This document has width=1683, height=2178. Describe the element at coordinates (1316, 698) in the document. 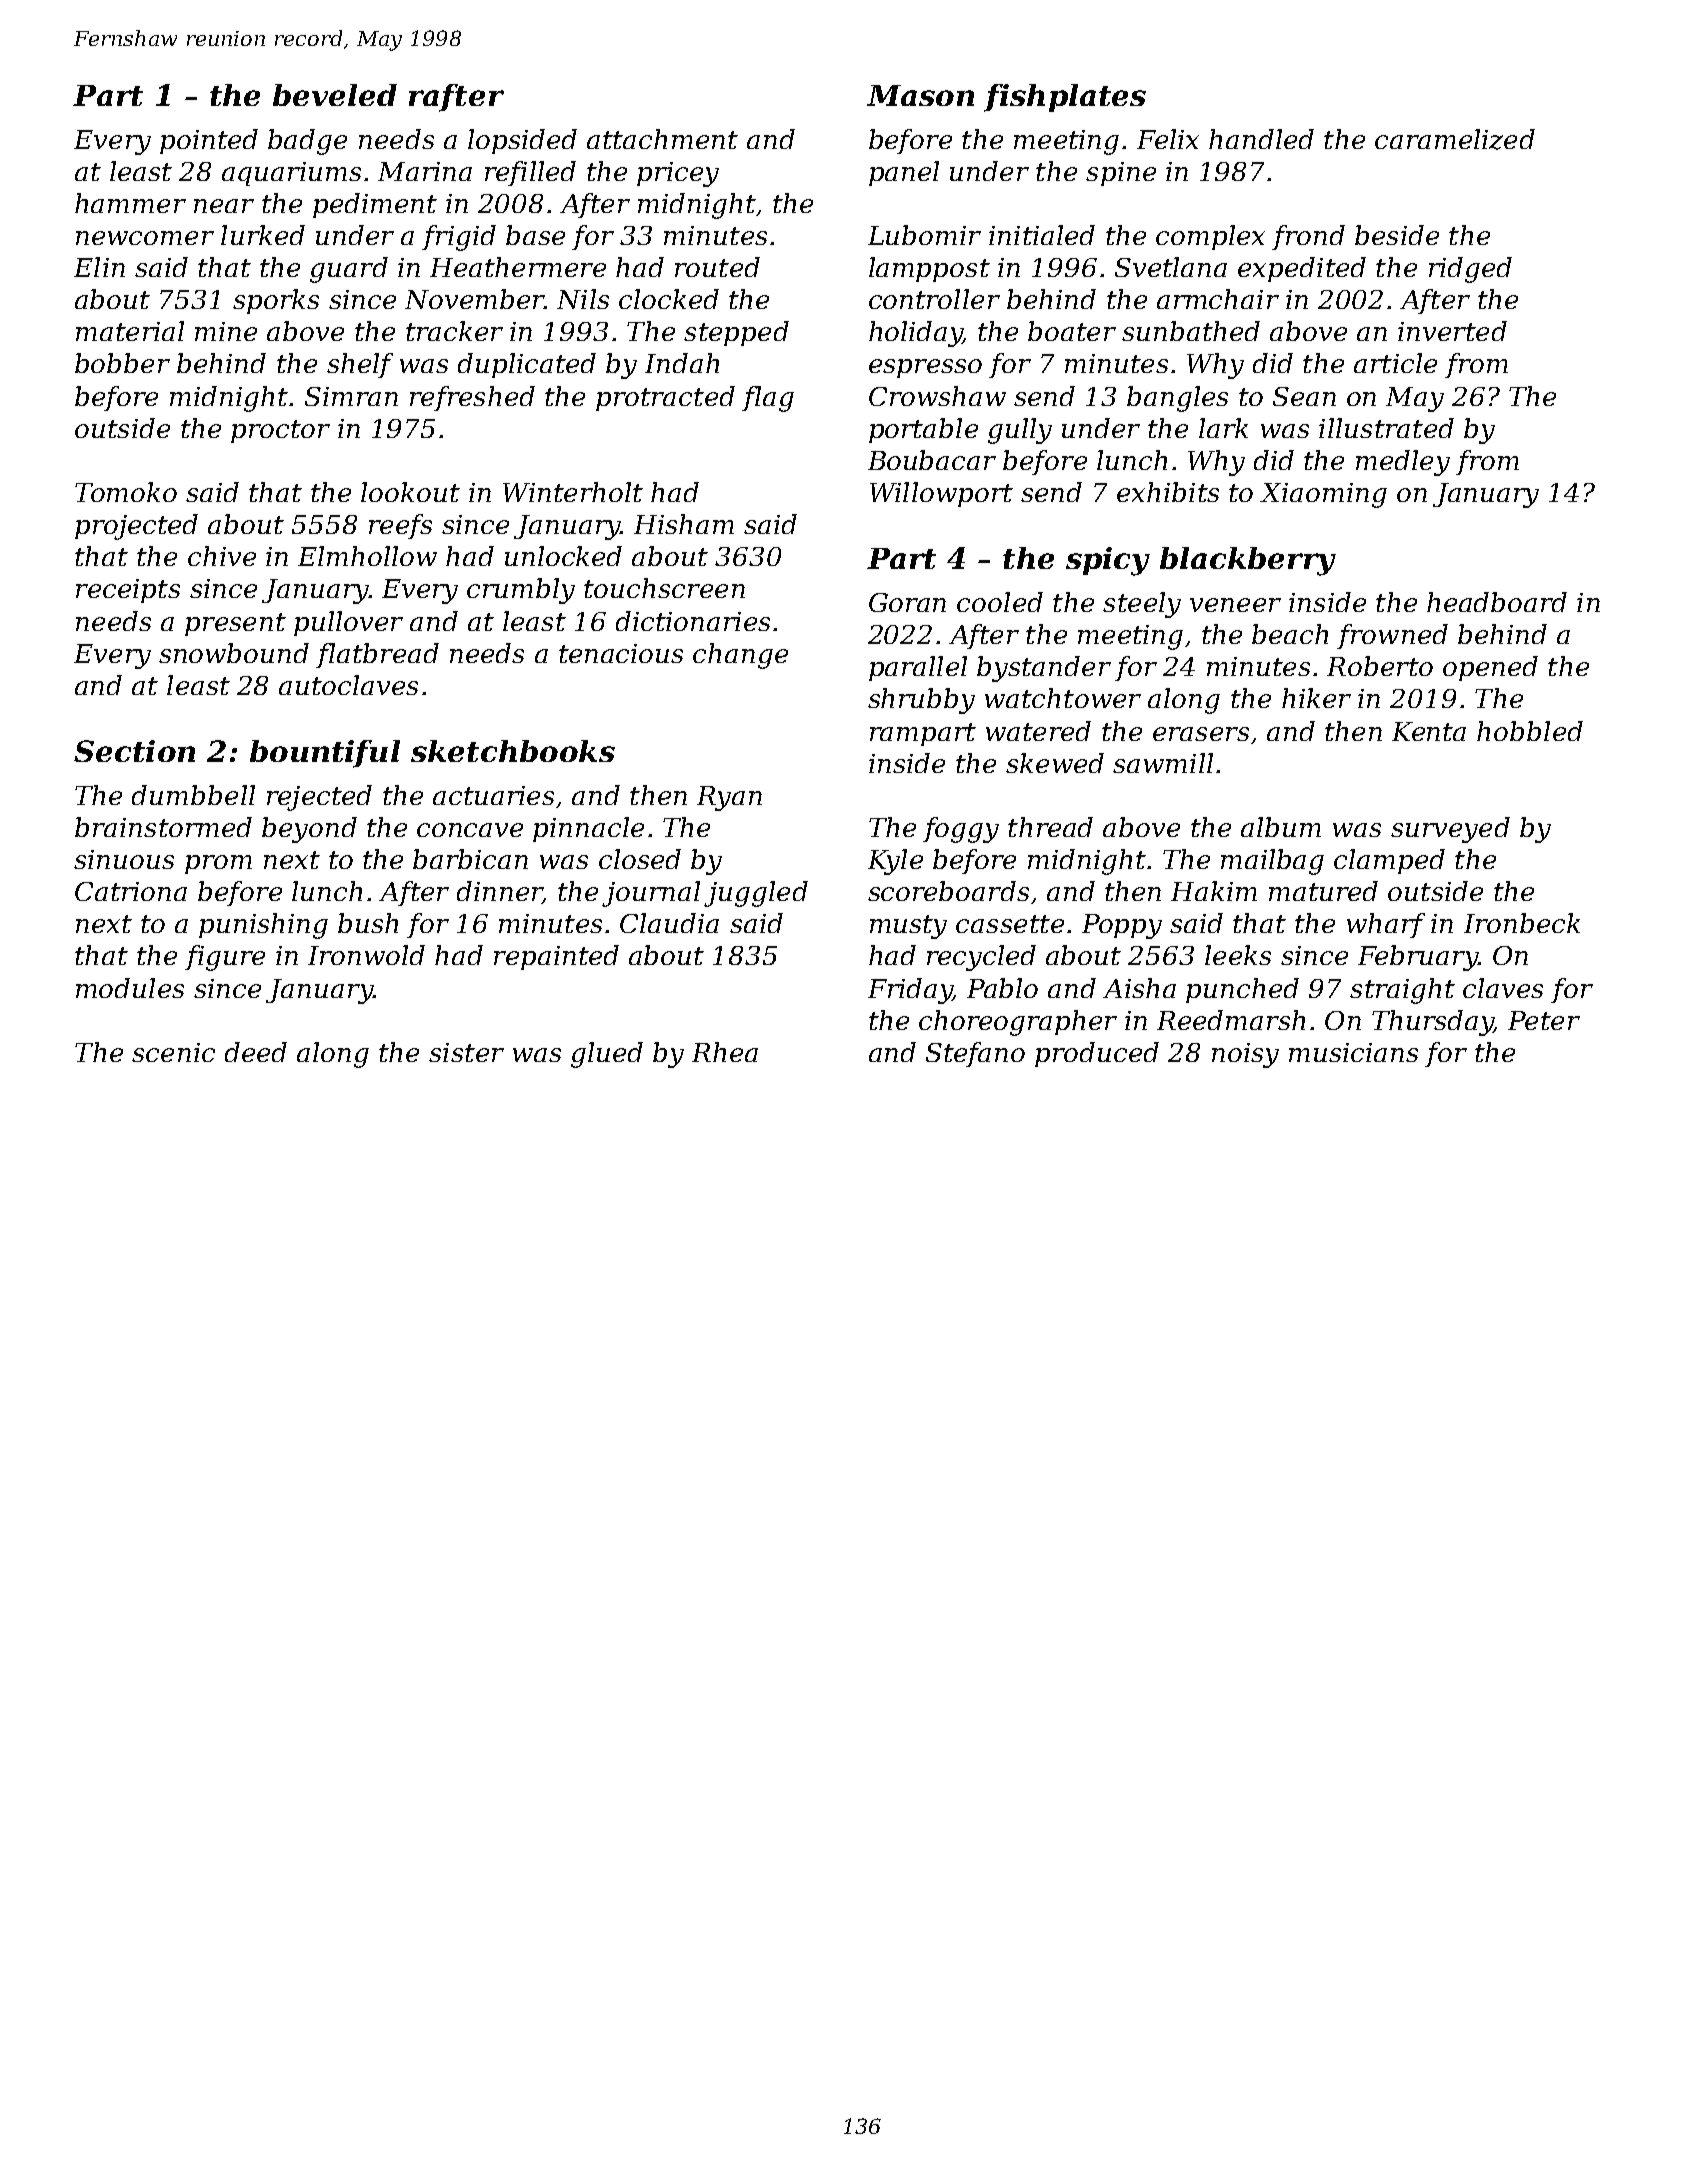

I see `hiker` at that location.
